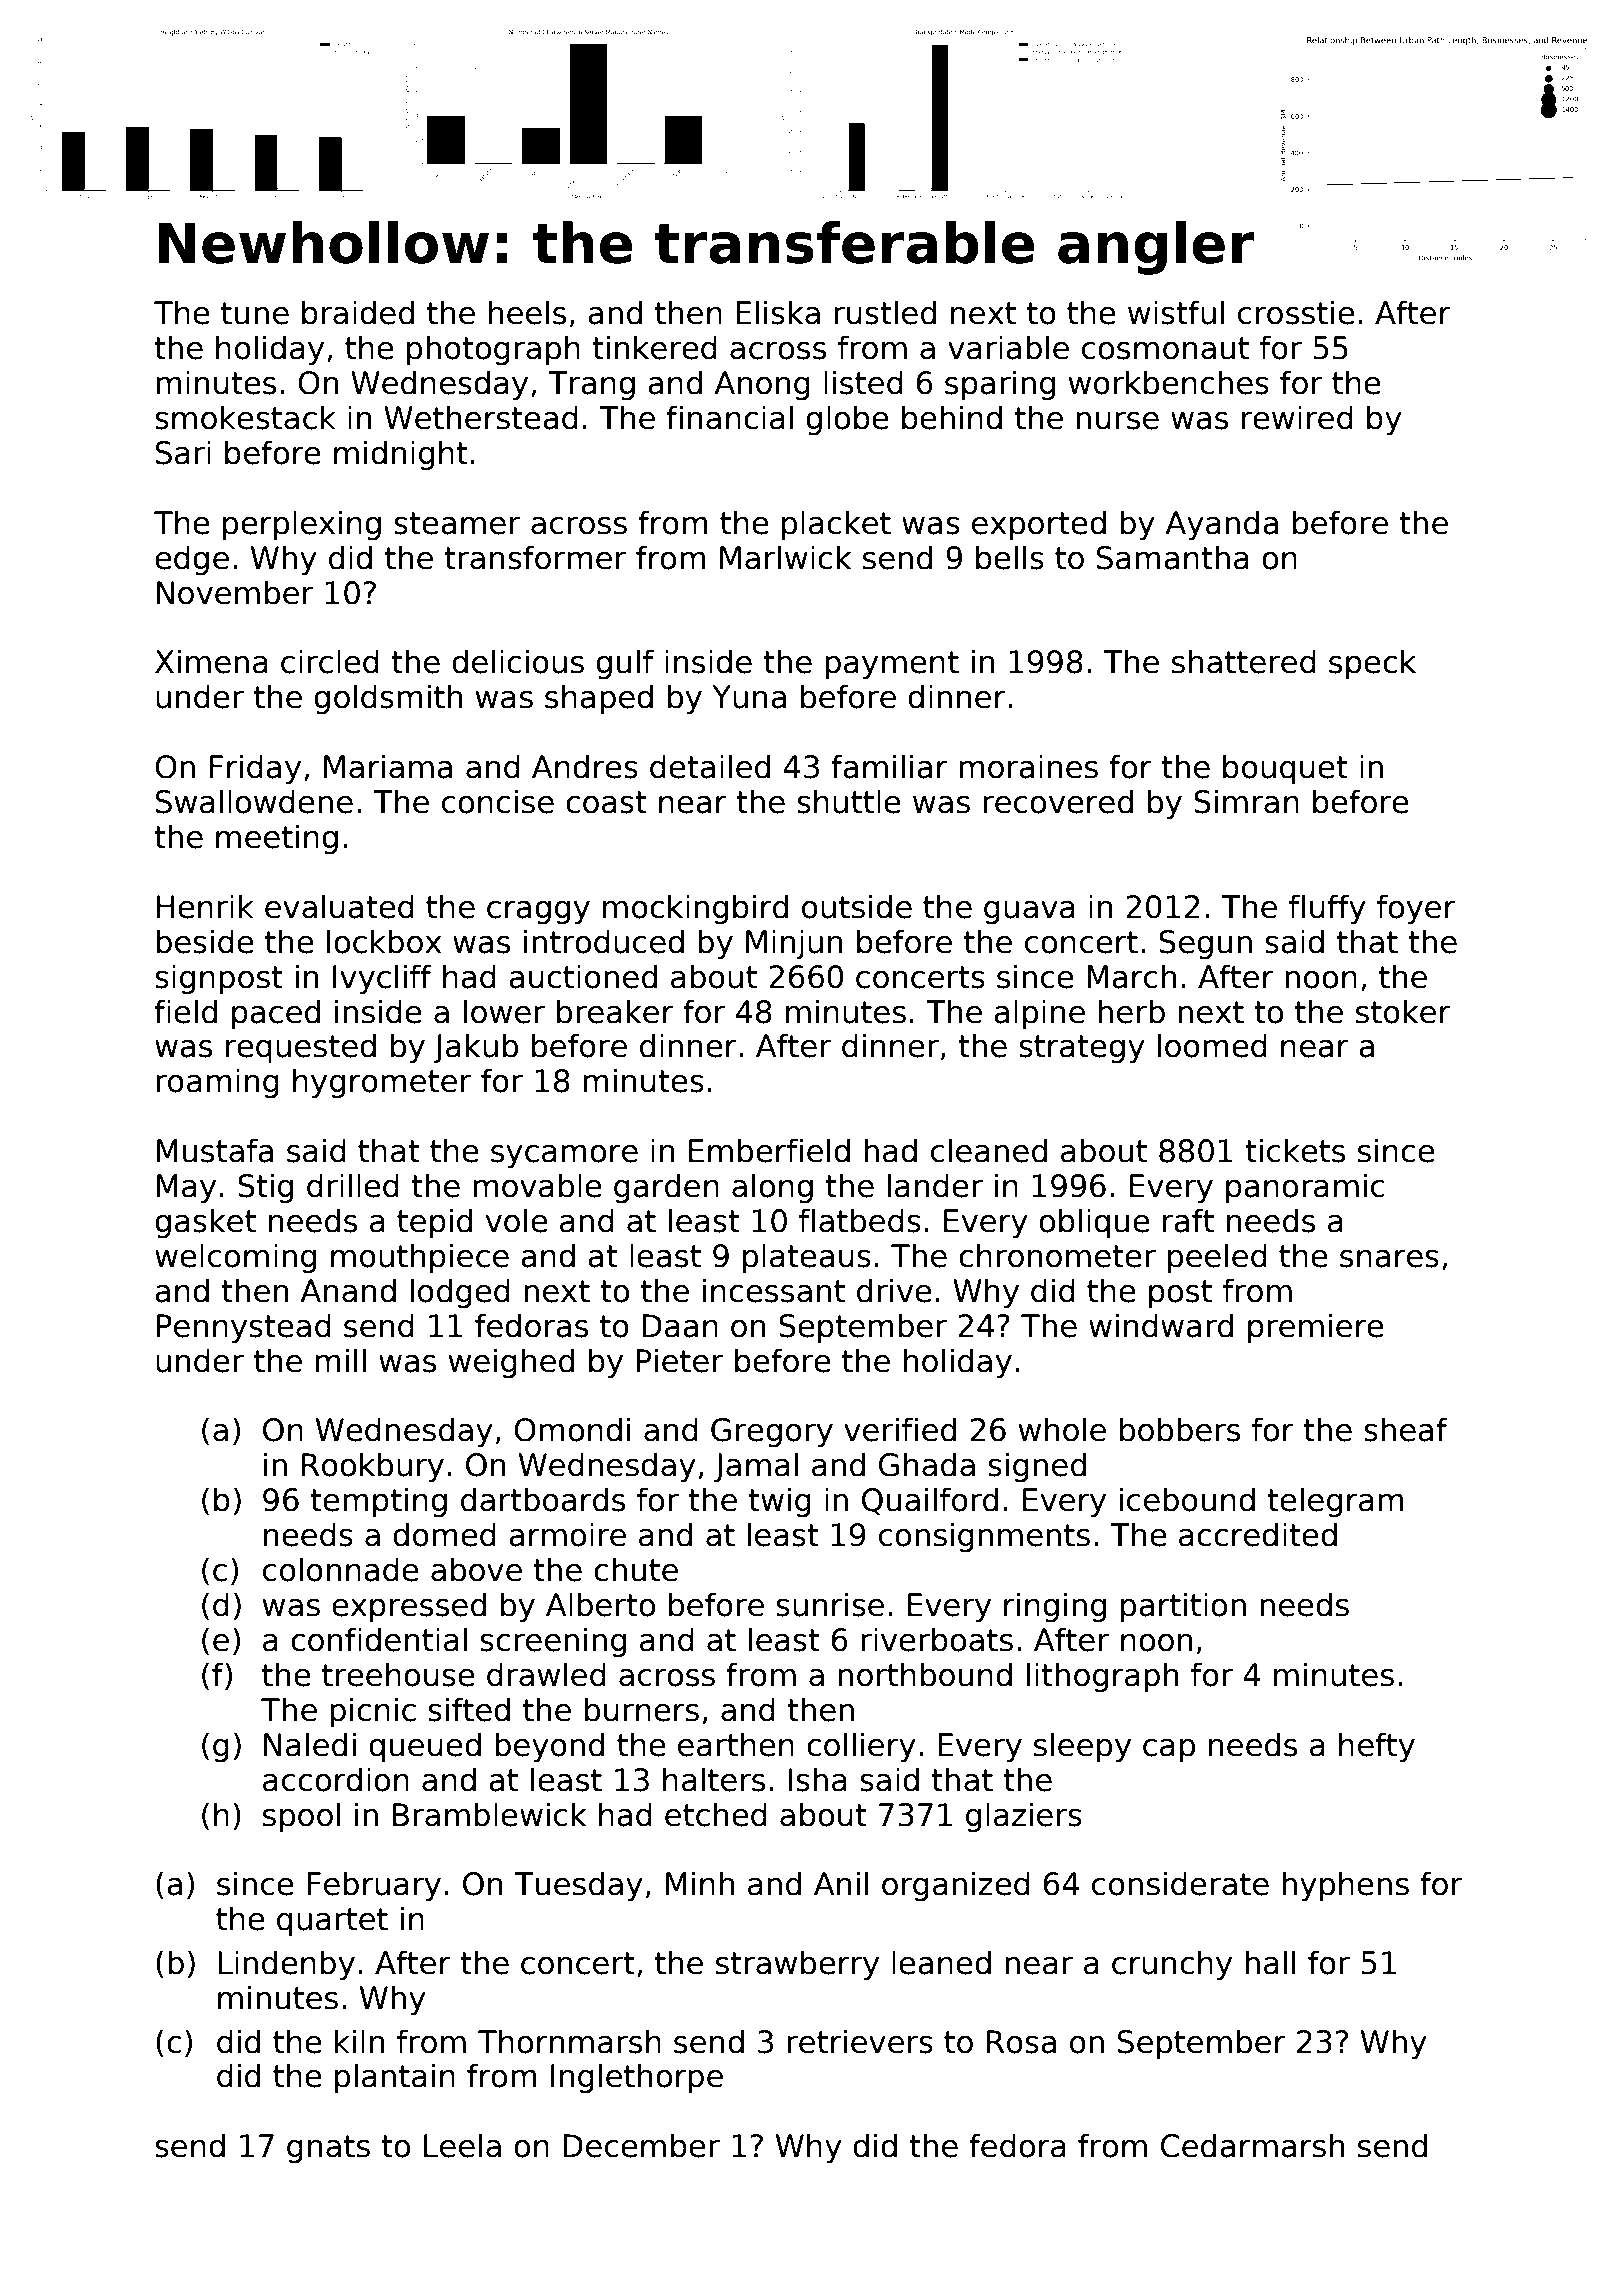 This screenshot has width=1620, height=2292. Describe the element at coordinates (358, 312) in the screenshot. I see `braided` at that location.
